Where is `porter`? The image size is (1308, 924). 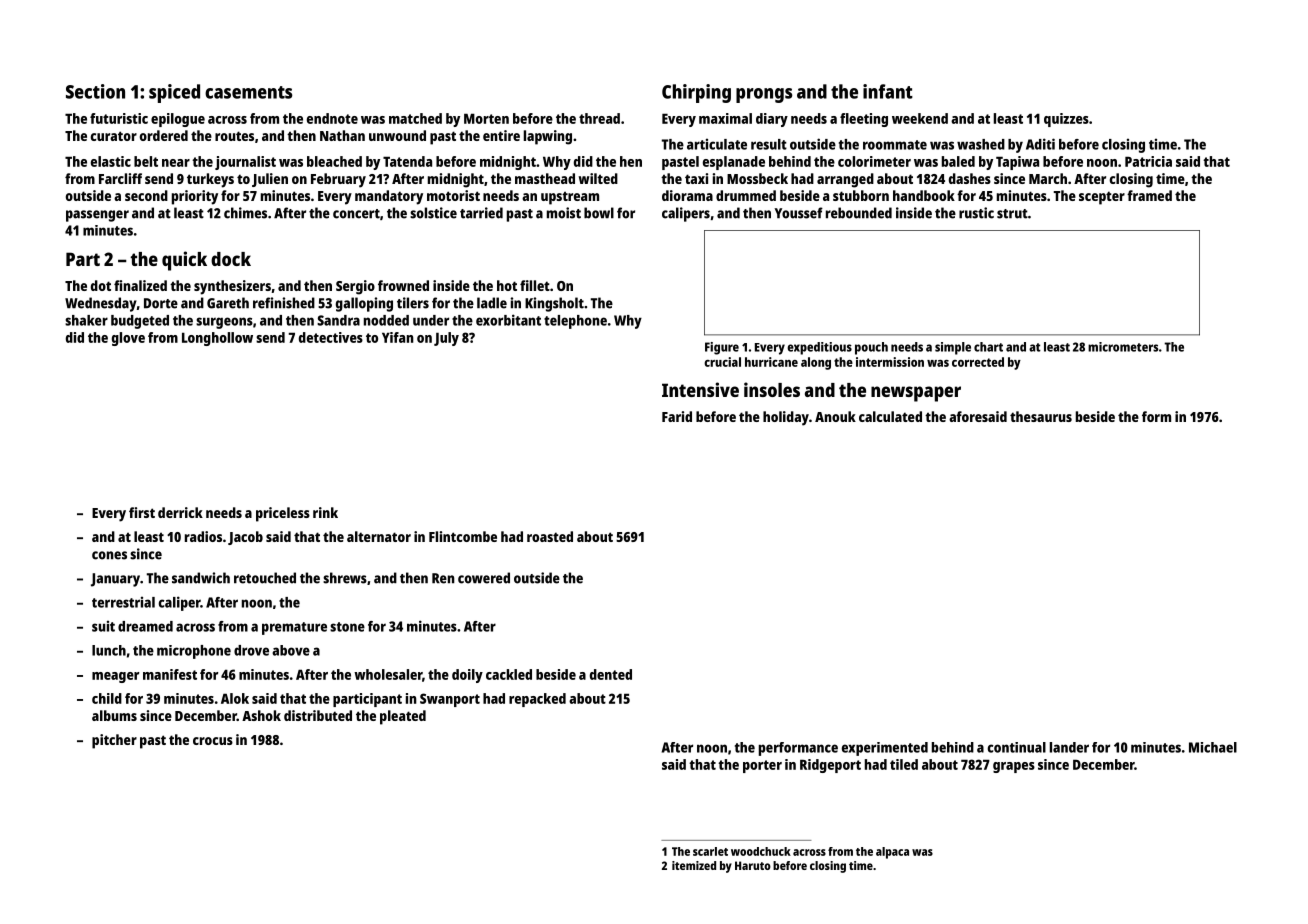
porter is located at coordinates (762, 766).
